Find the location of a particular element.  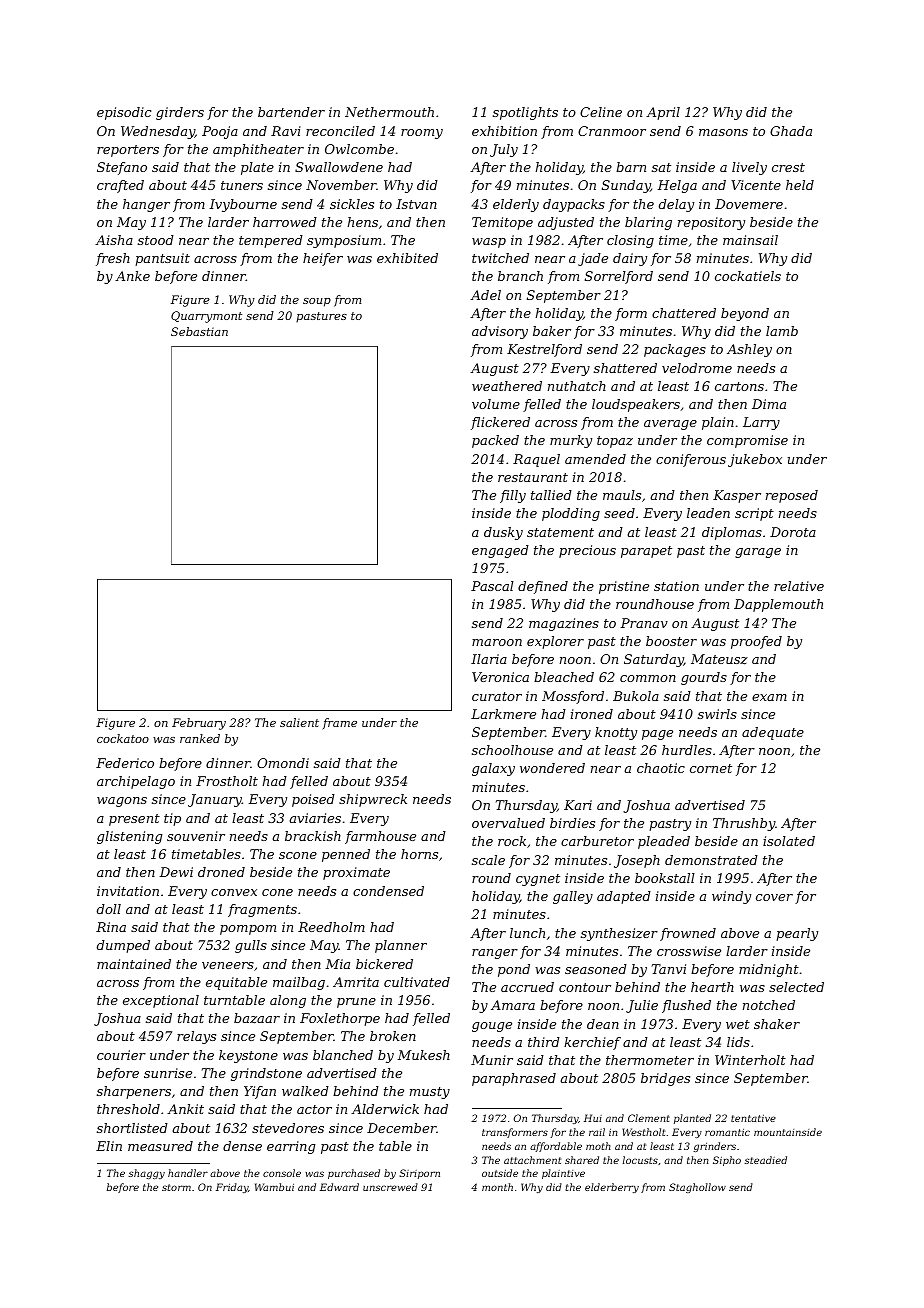

Larkmere is located at coordinates (503, 714).
